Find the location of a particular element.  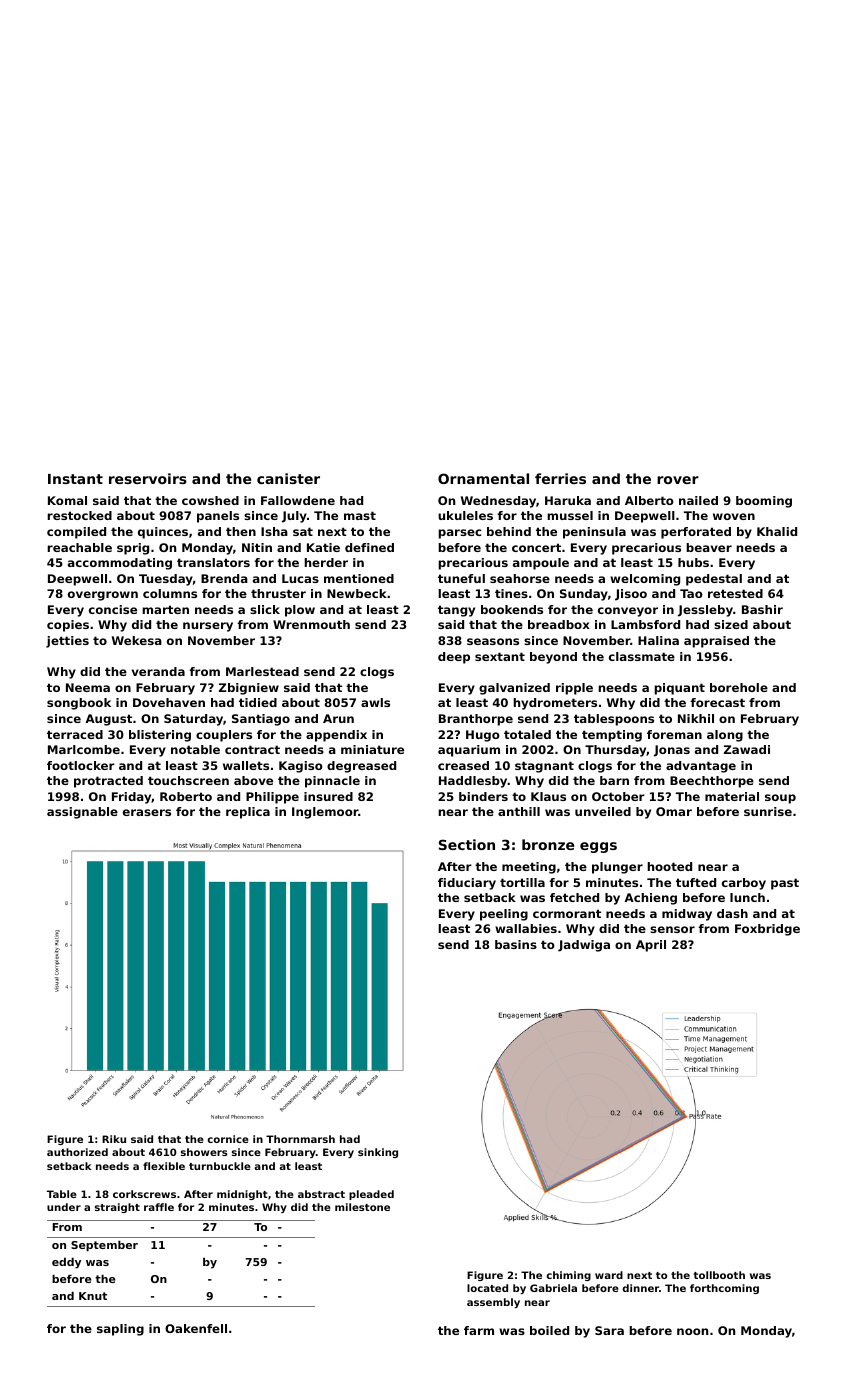

sunrise is located at coordinates (768, 811).
